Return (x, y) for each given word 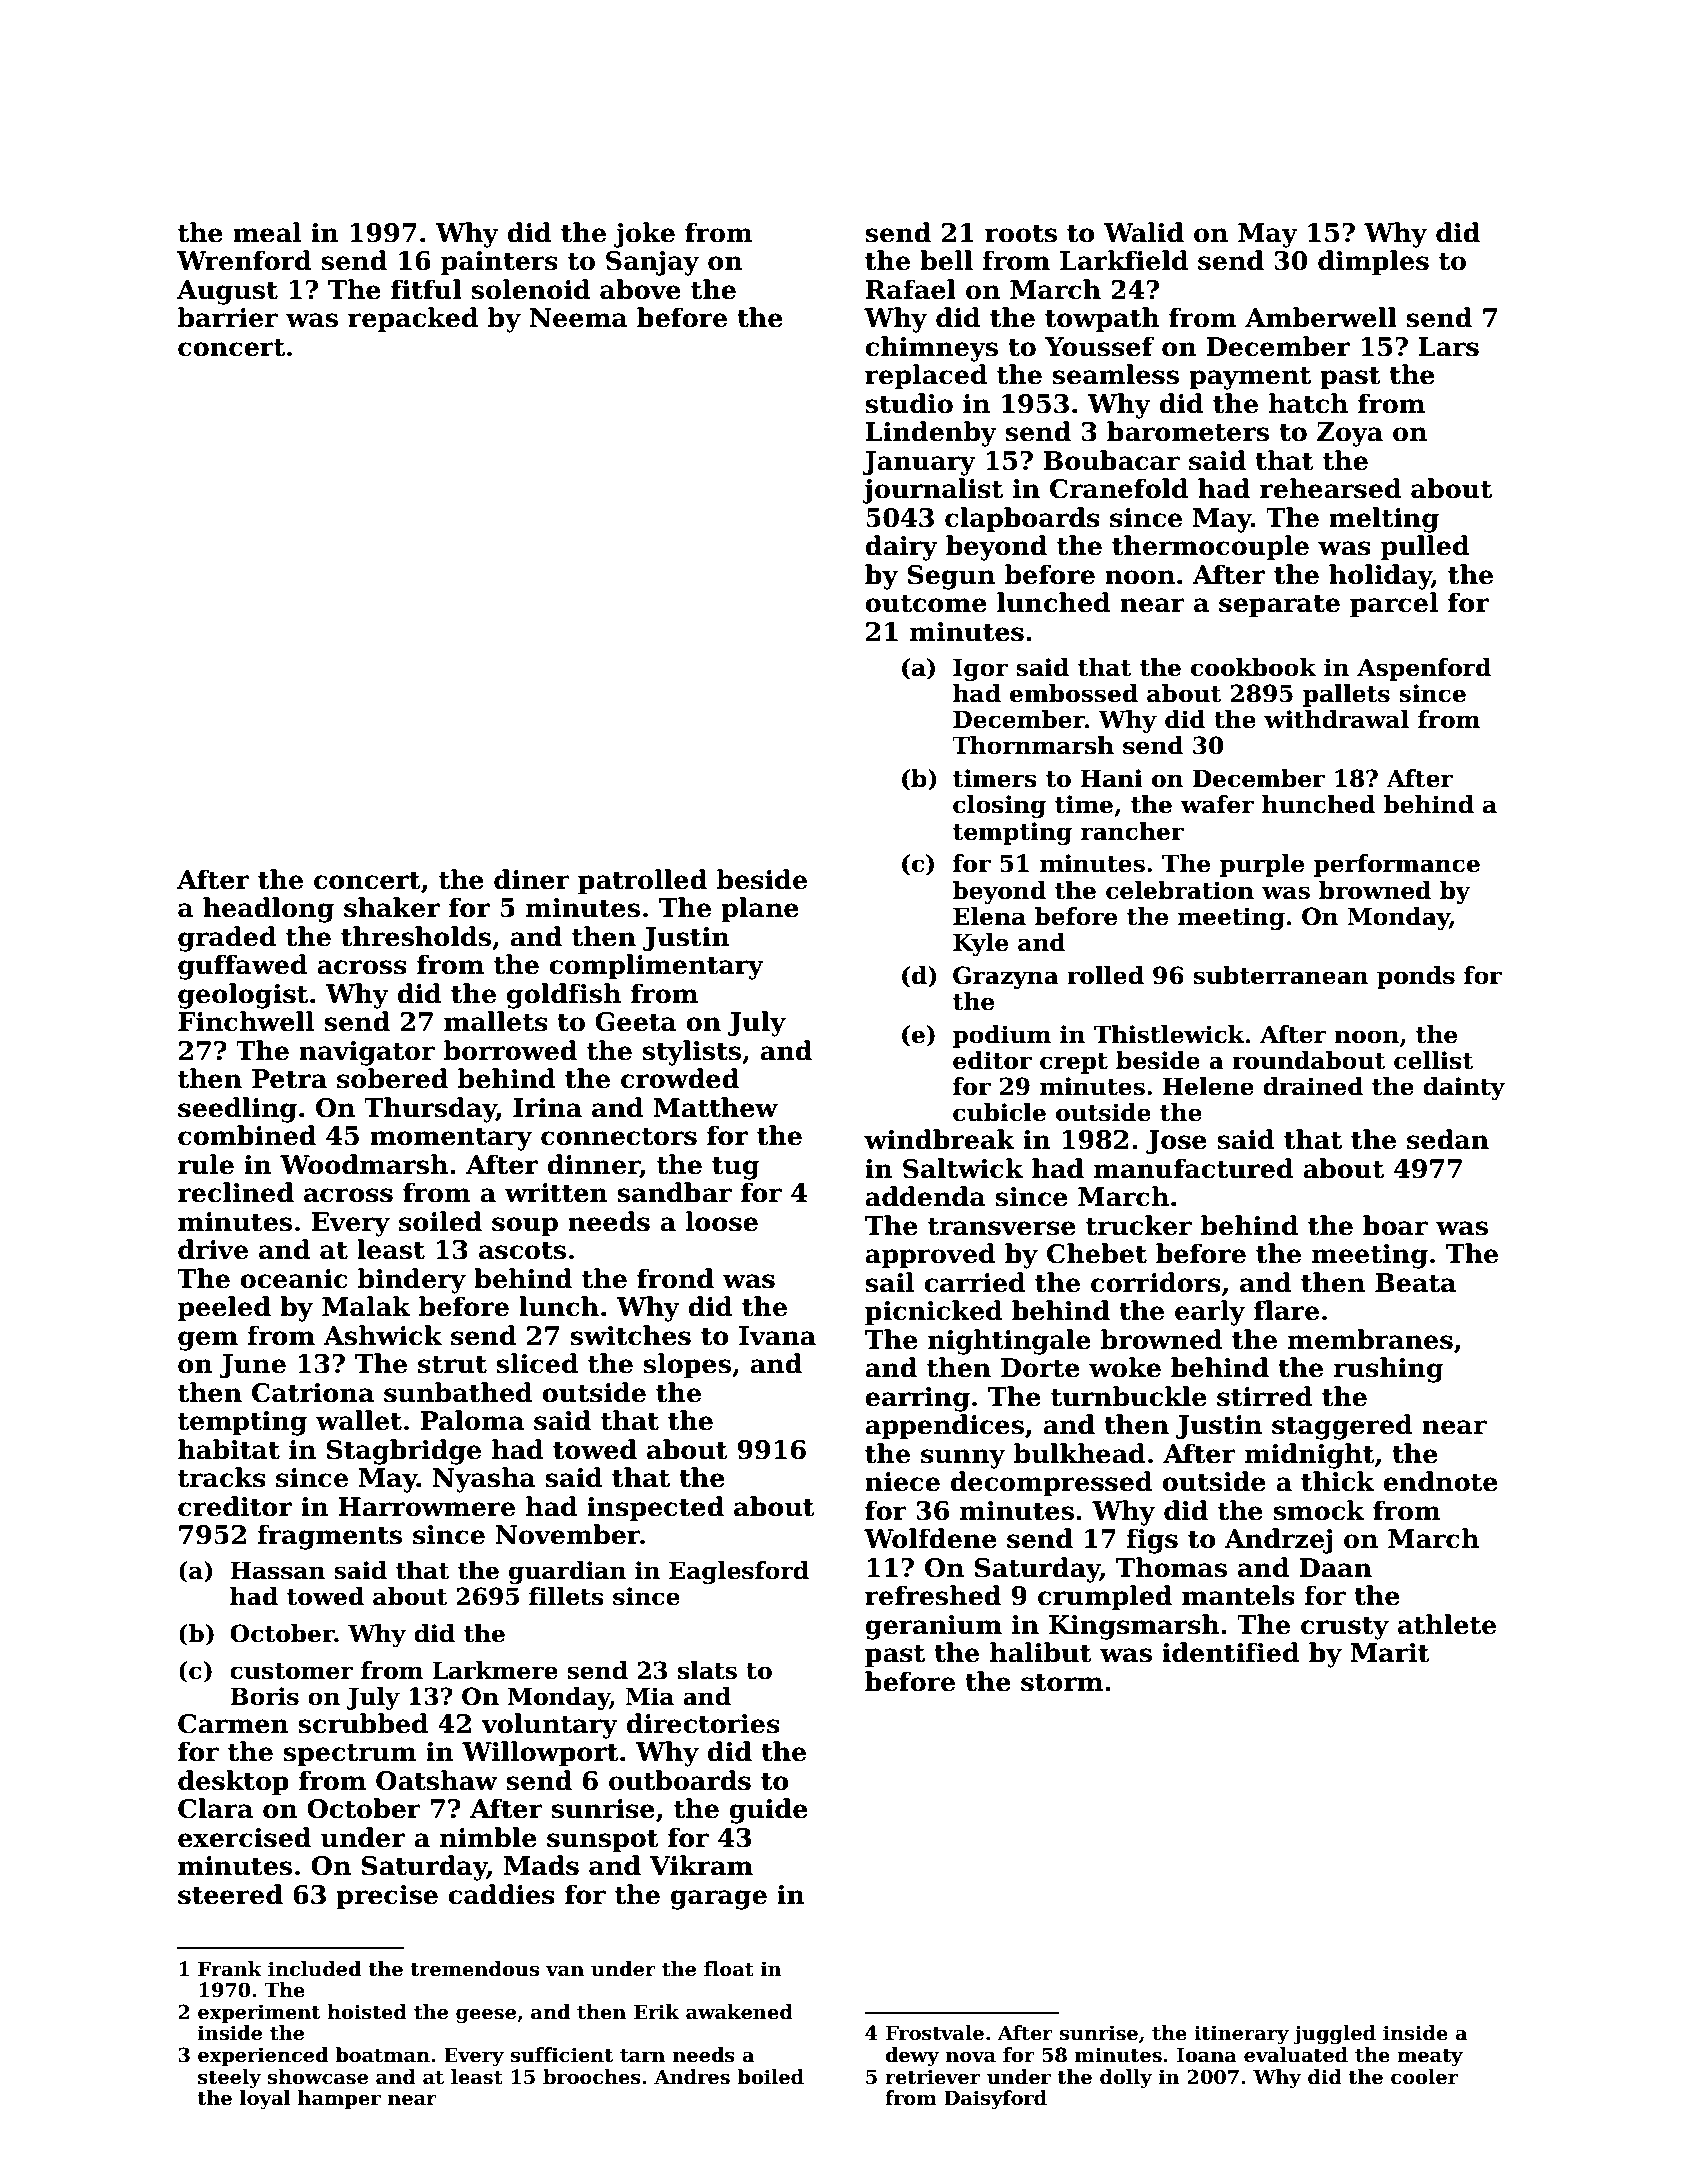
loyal (265, 2099)
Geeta (636, 1022)
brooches (592, 2077)
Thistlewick (1169, 1034)
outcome (926, 604)
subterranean (1281, 975)
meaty (1430, 2057)
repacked (413, 319)
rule (206, 1164)
